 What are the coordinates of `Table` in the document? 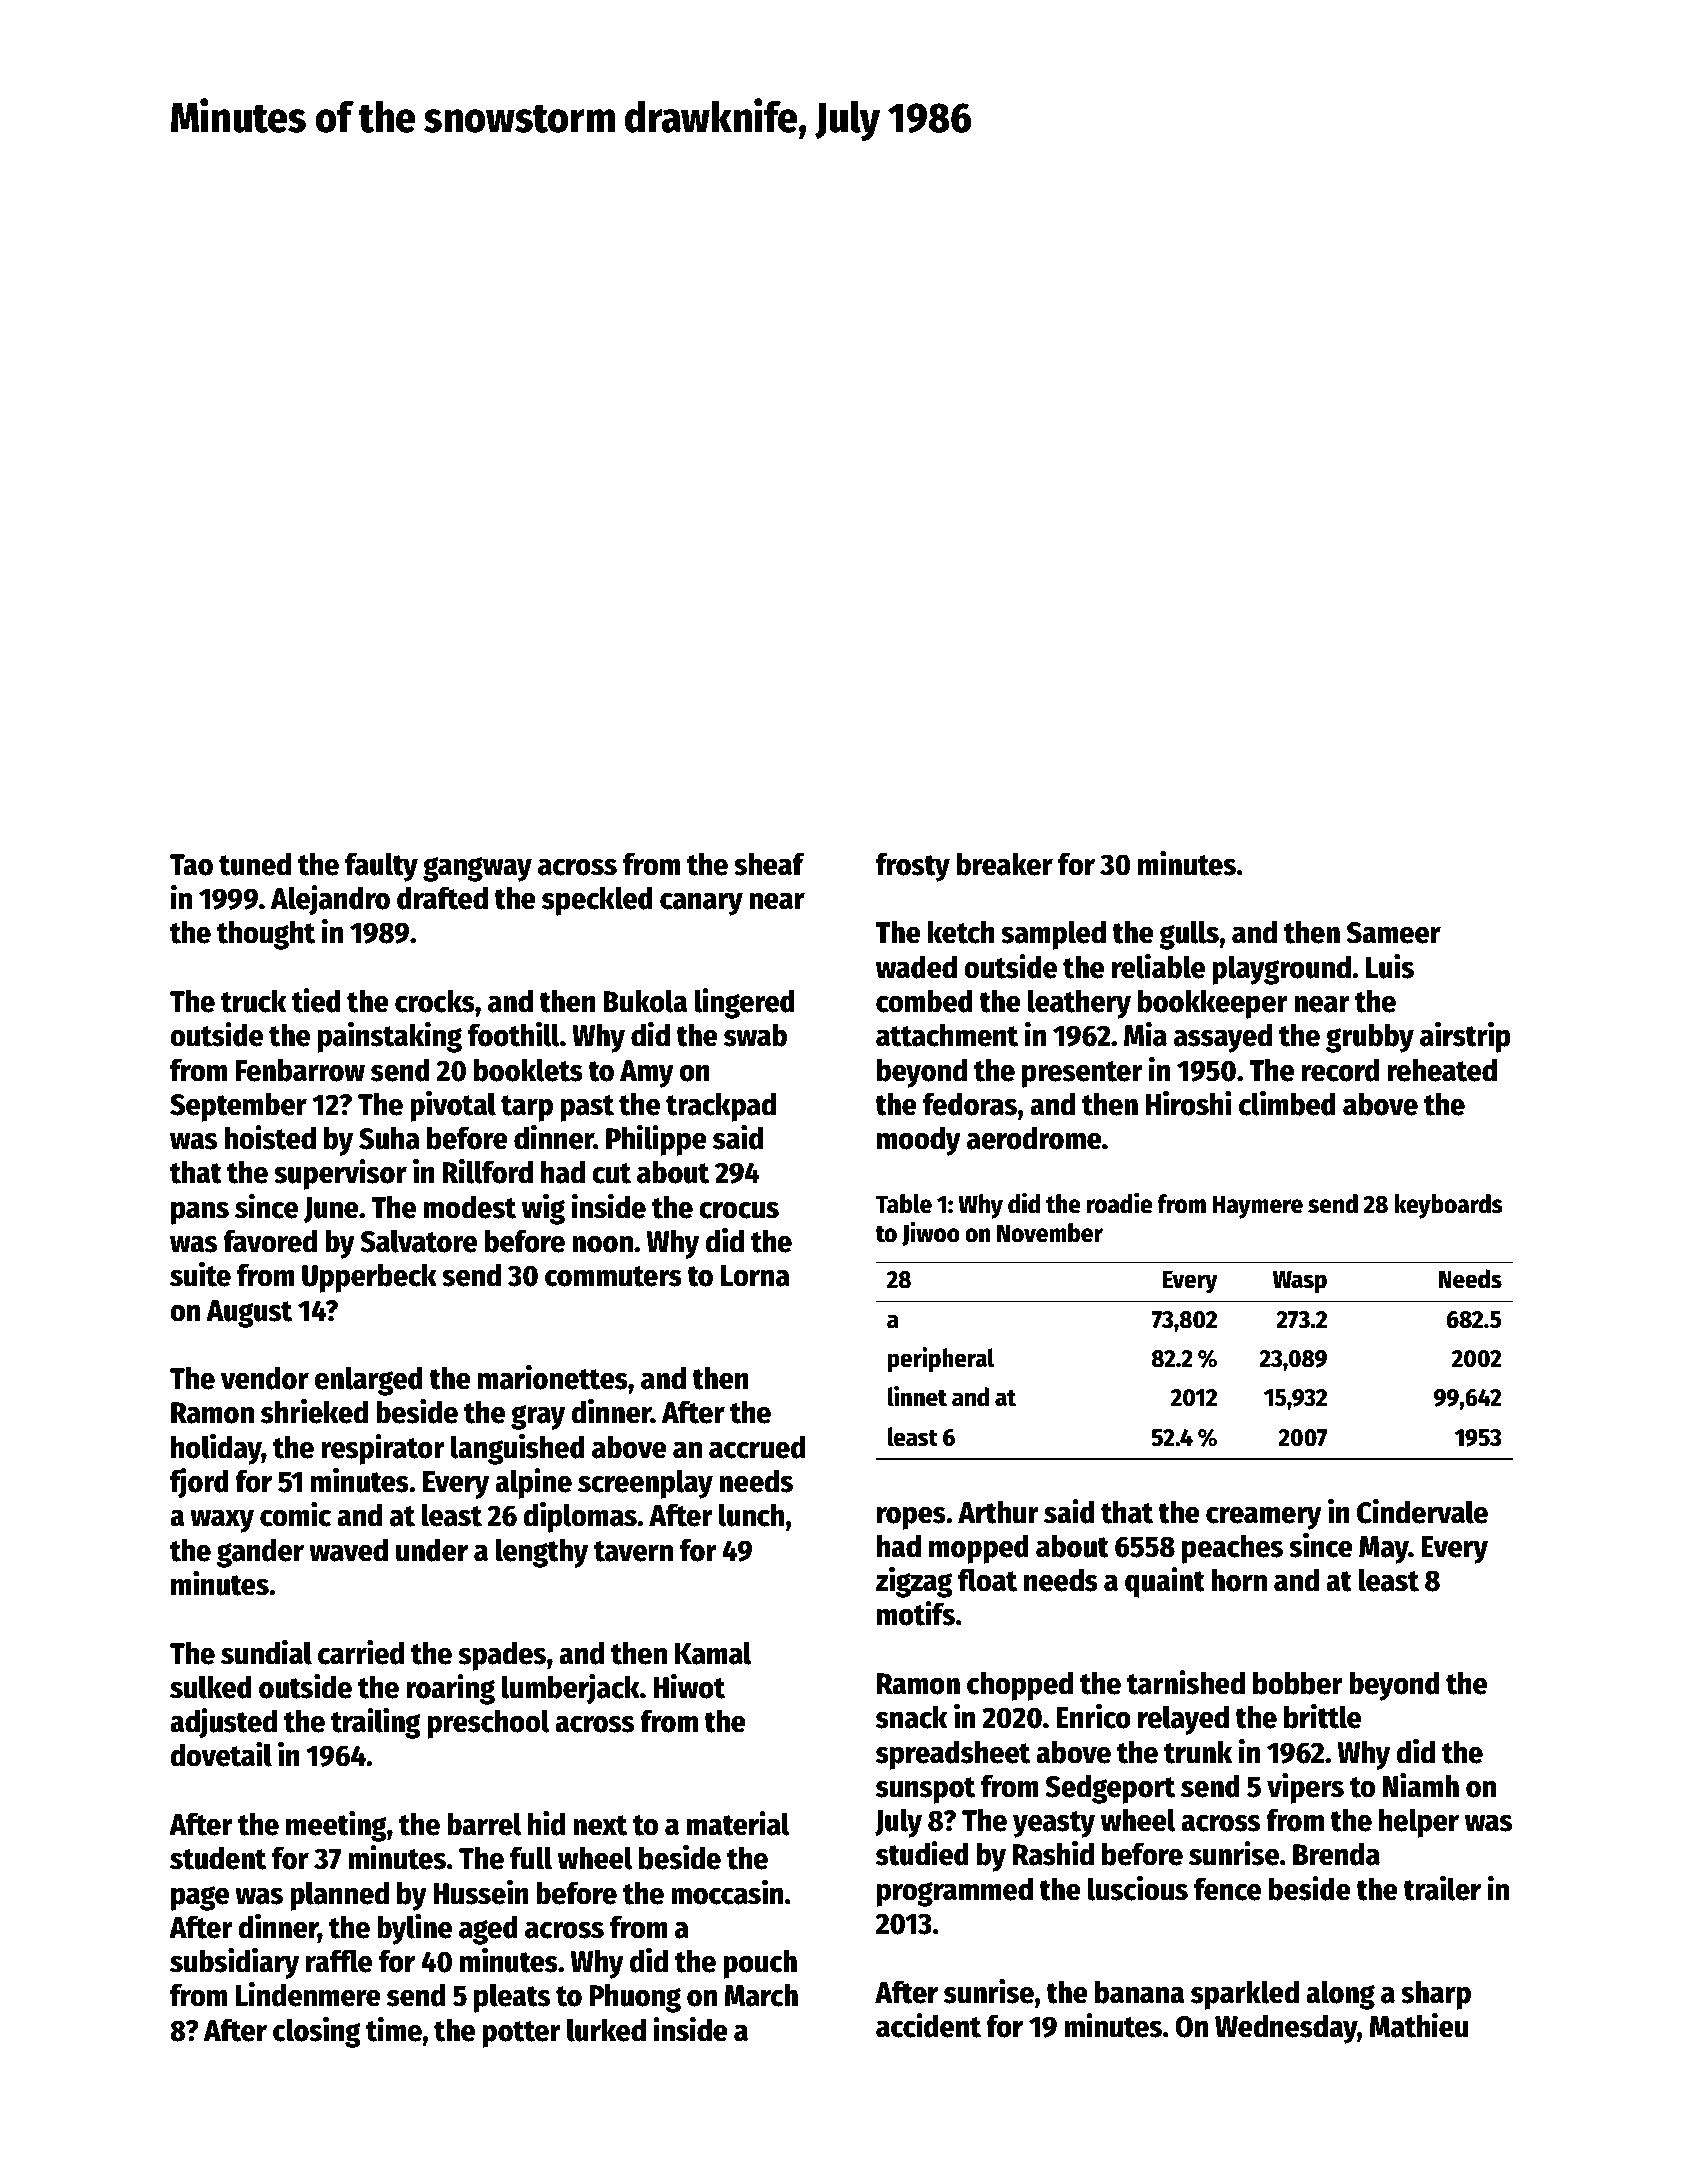 It's located at (904, 1204).
